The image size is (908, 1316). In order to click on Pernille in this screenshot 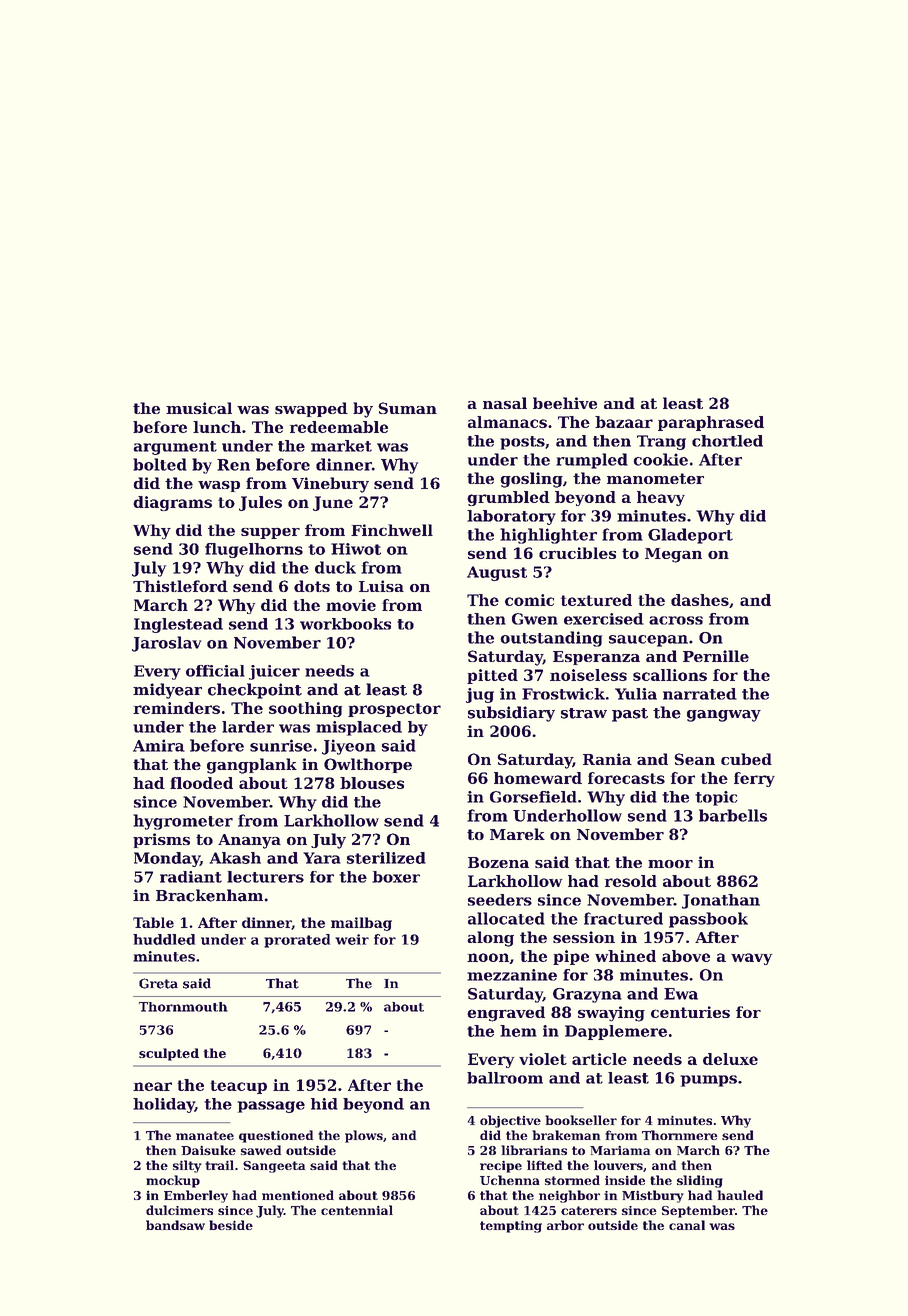, I will do `click(716, 656)`.
